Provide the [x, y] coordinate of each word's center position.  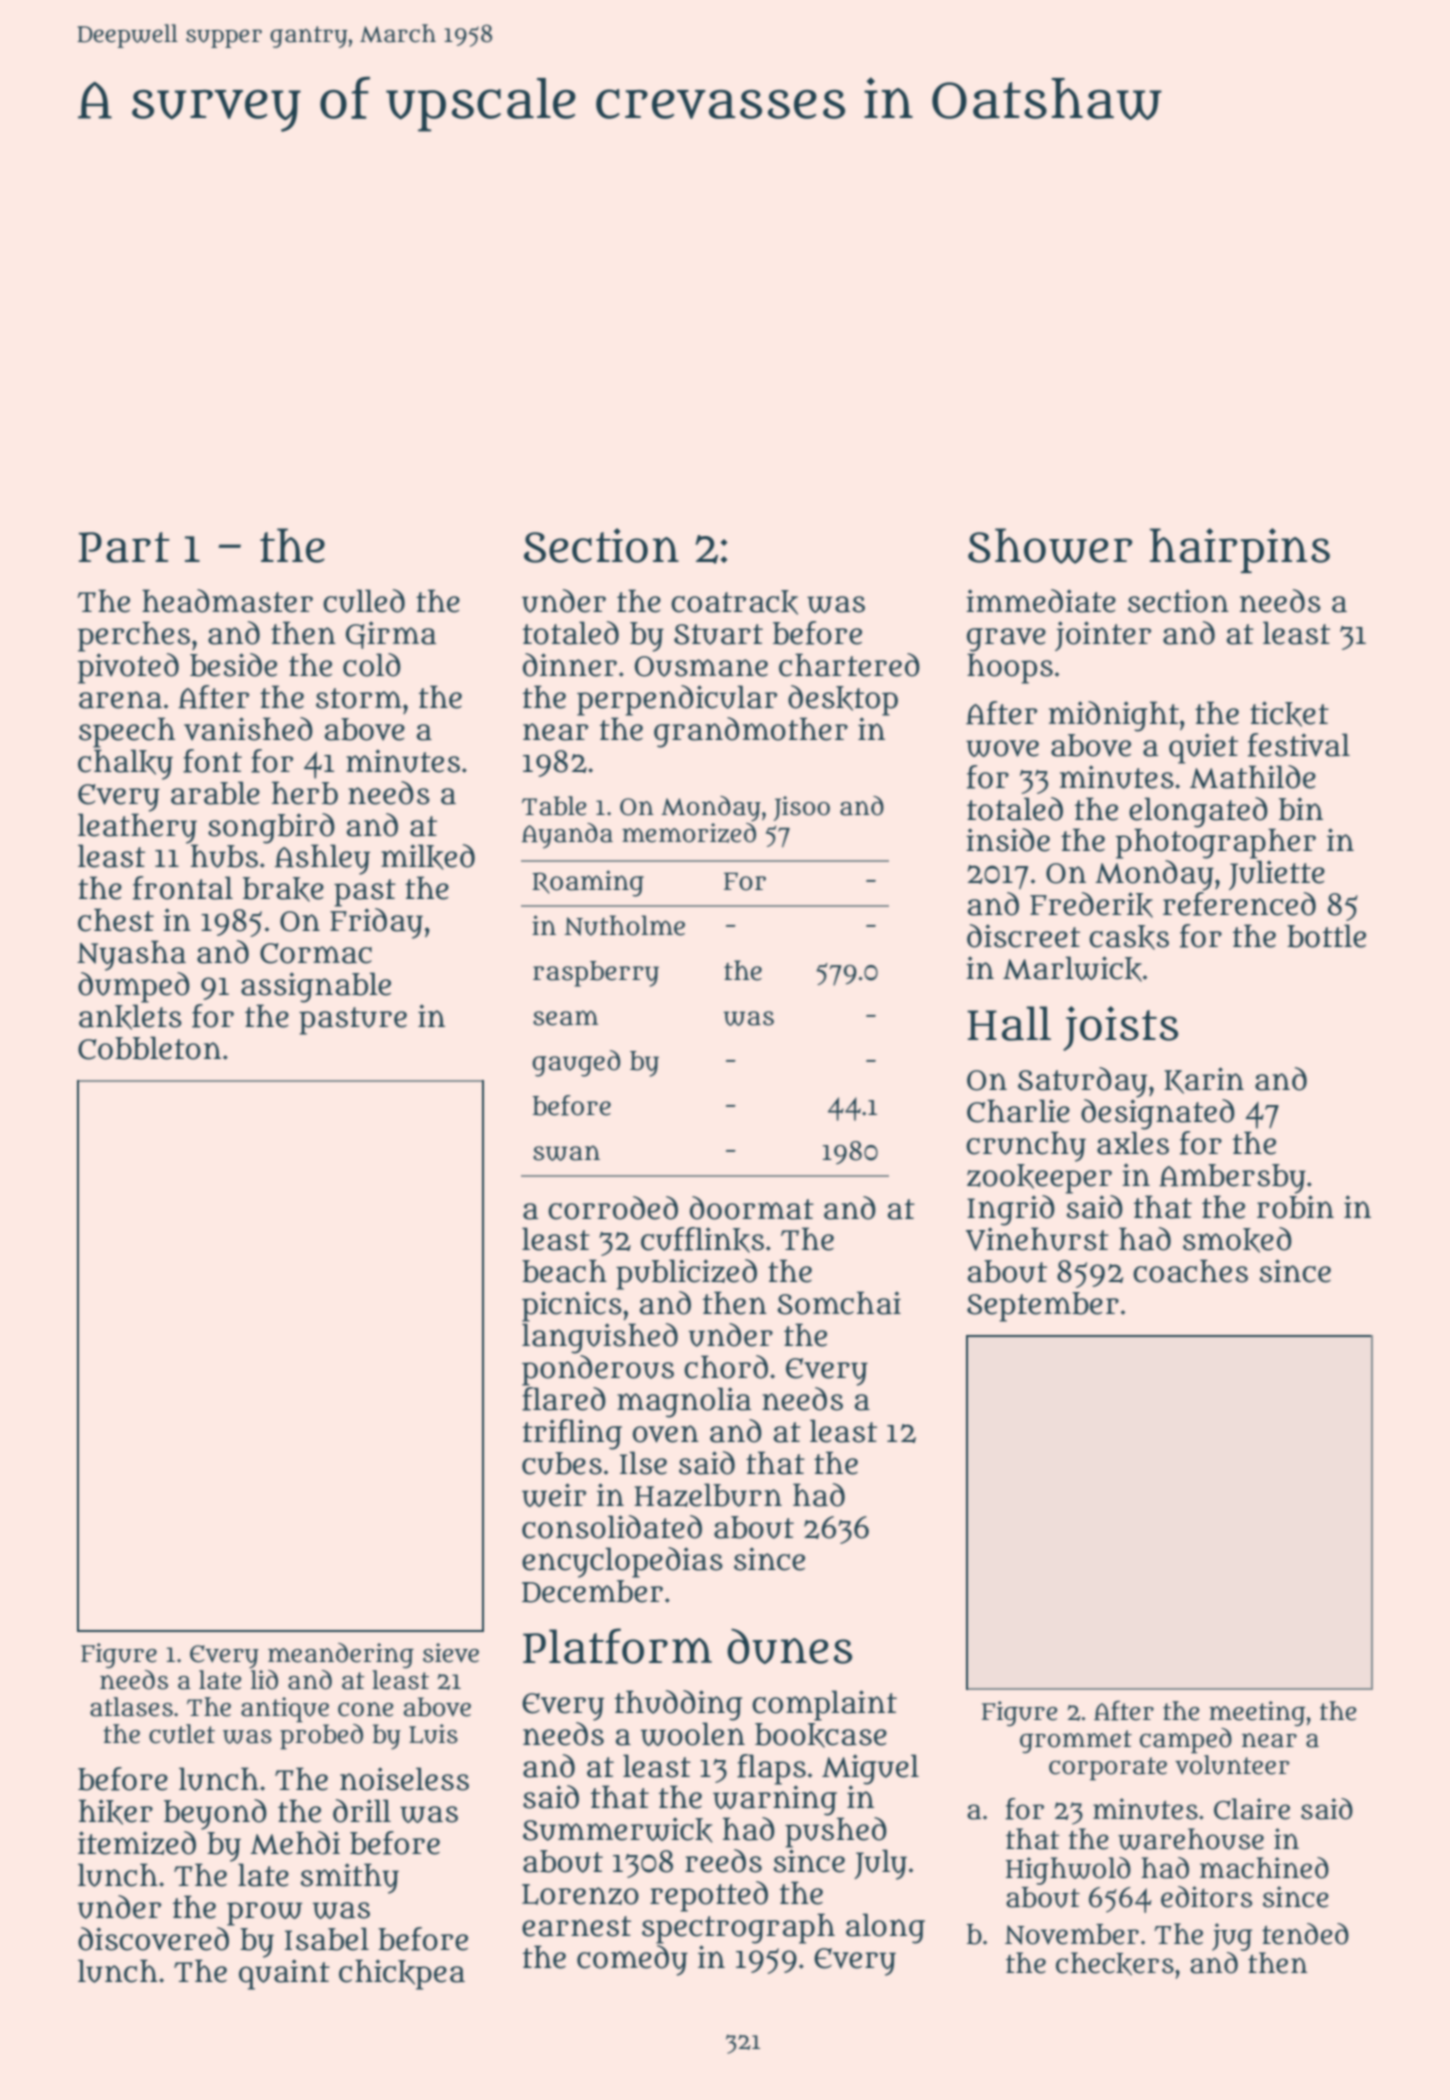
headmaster [227, 601]
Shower [1050, 546]
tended [1305, 1934]
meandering [341, 1655]
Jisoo [801, 808]
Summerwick [618, 1830]
